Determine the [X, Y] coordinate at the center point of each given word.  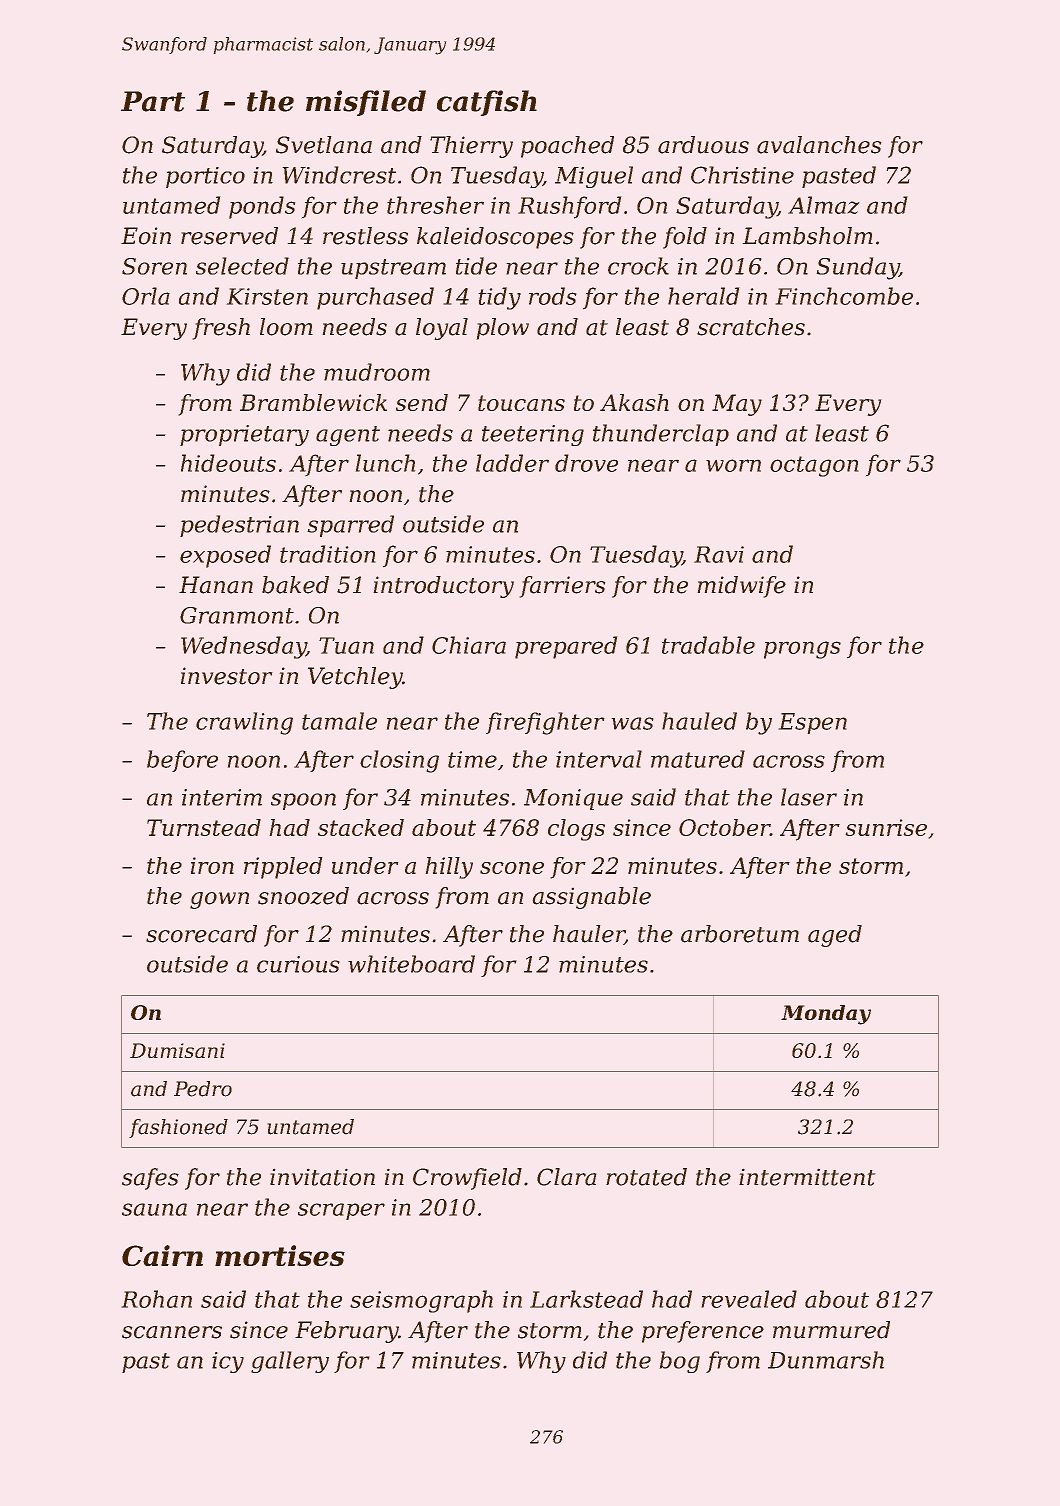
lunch [385, 463]
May [737, 405]
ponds [262, 207]
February [347, 1332]
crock [638, 266]
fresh [221, 329]
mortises [280, 1255]
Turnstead [204, 827]
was [632, 723]
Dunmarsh [826, 1360]
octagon [814, 466]
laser [809, 797]
